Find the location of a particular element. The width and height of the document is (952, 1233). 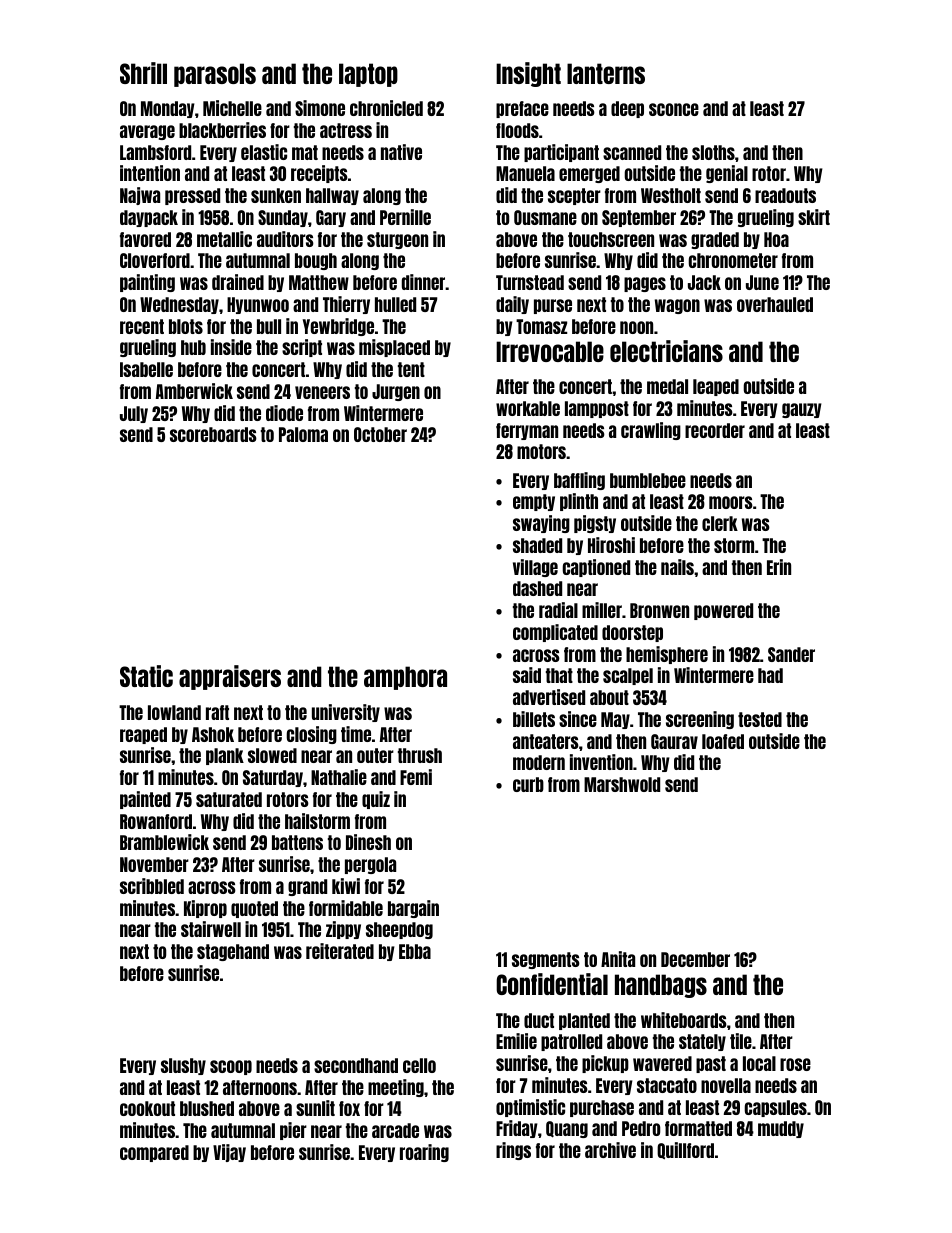

Ousmane is located at coordinates (545, 217).
